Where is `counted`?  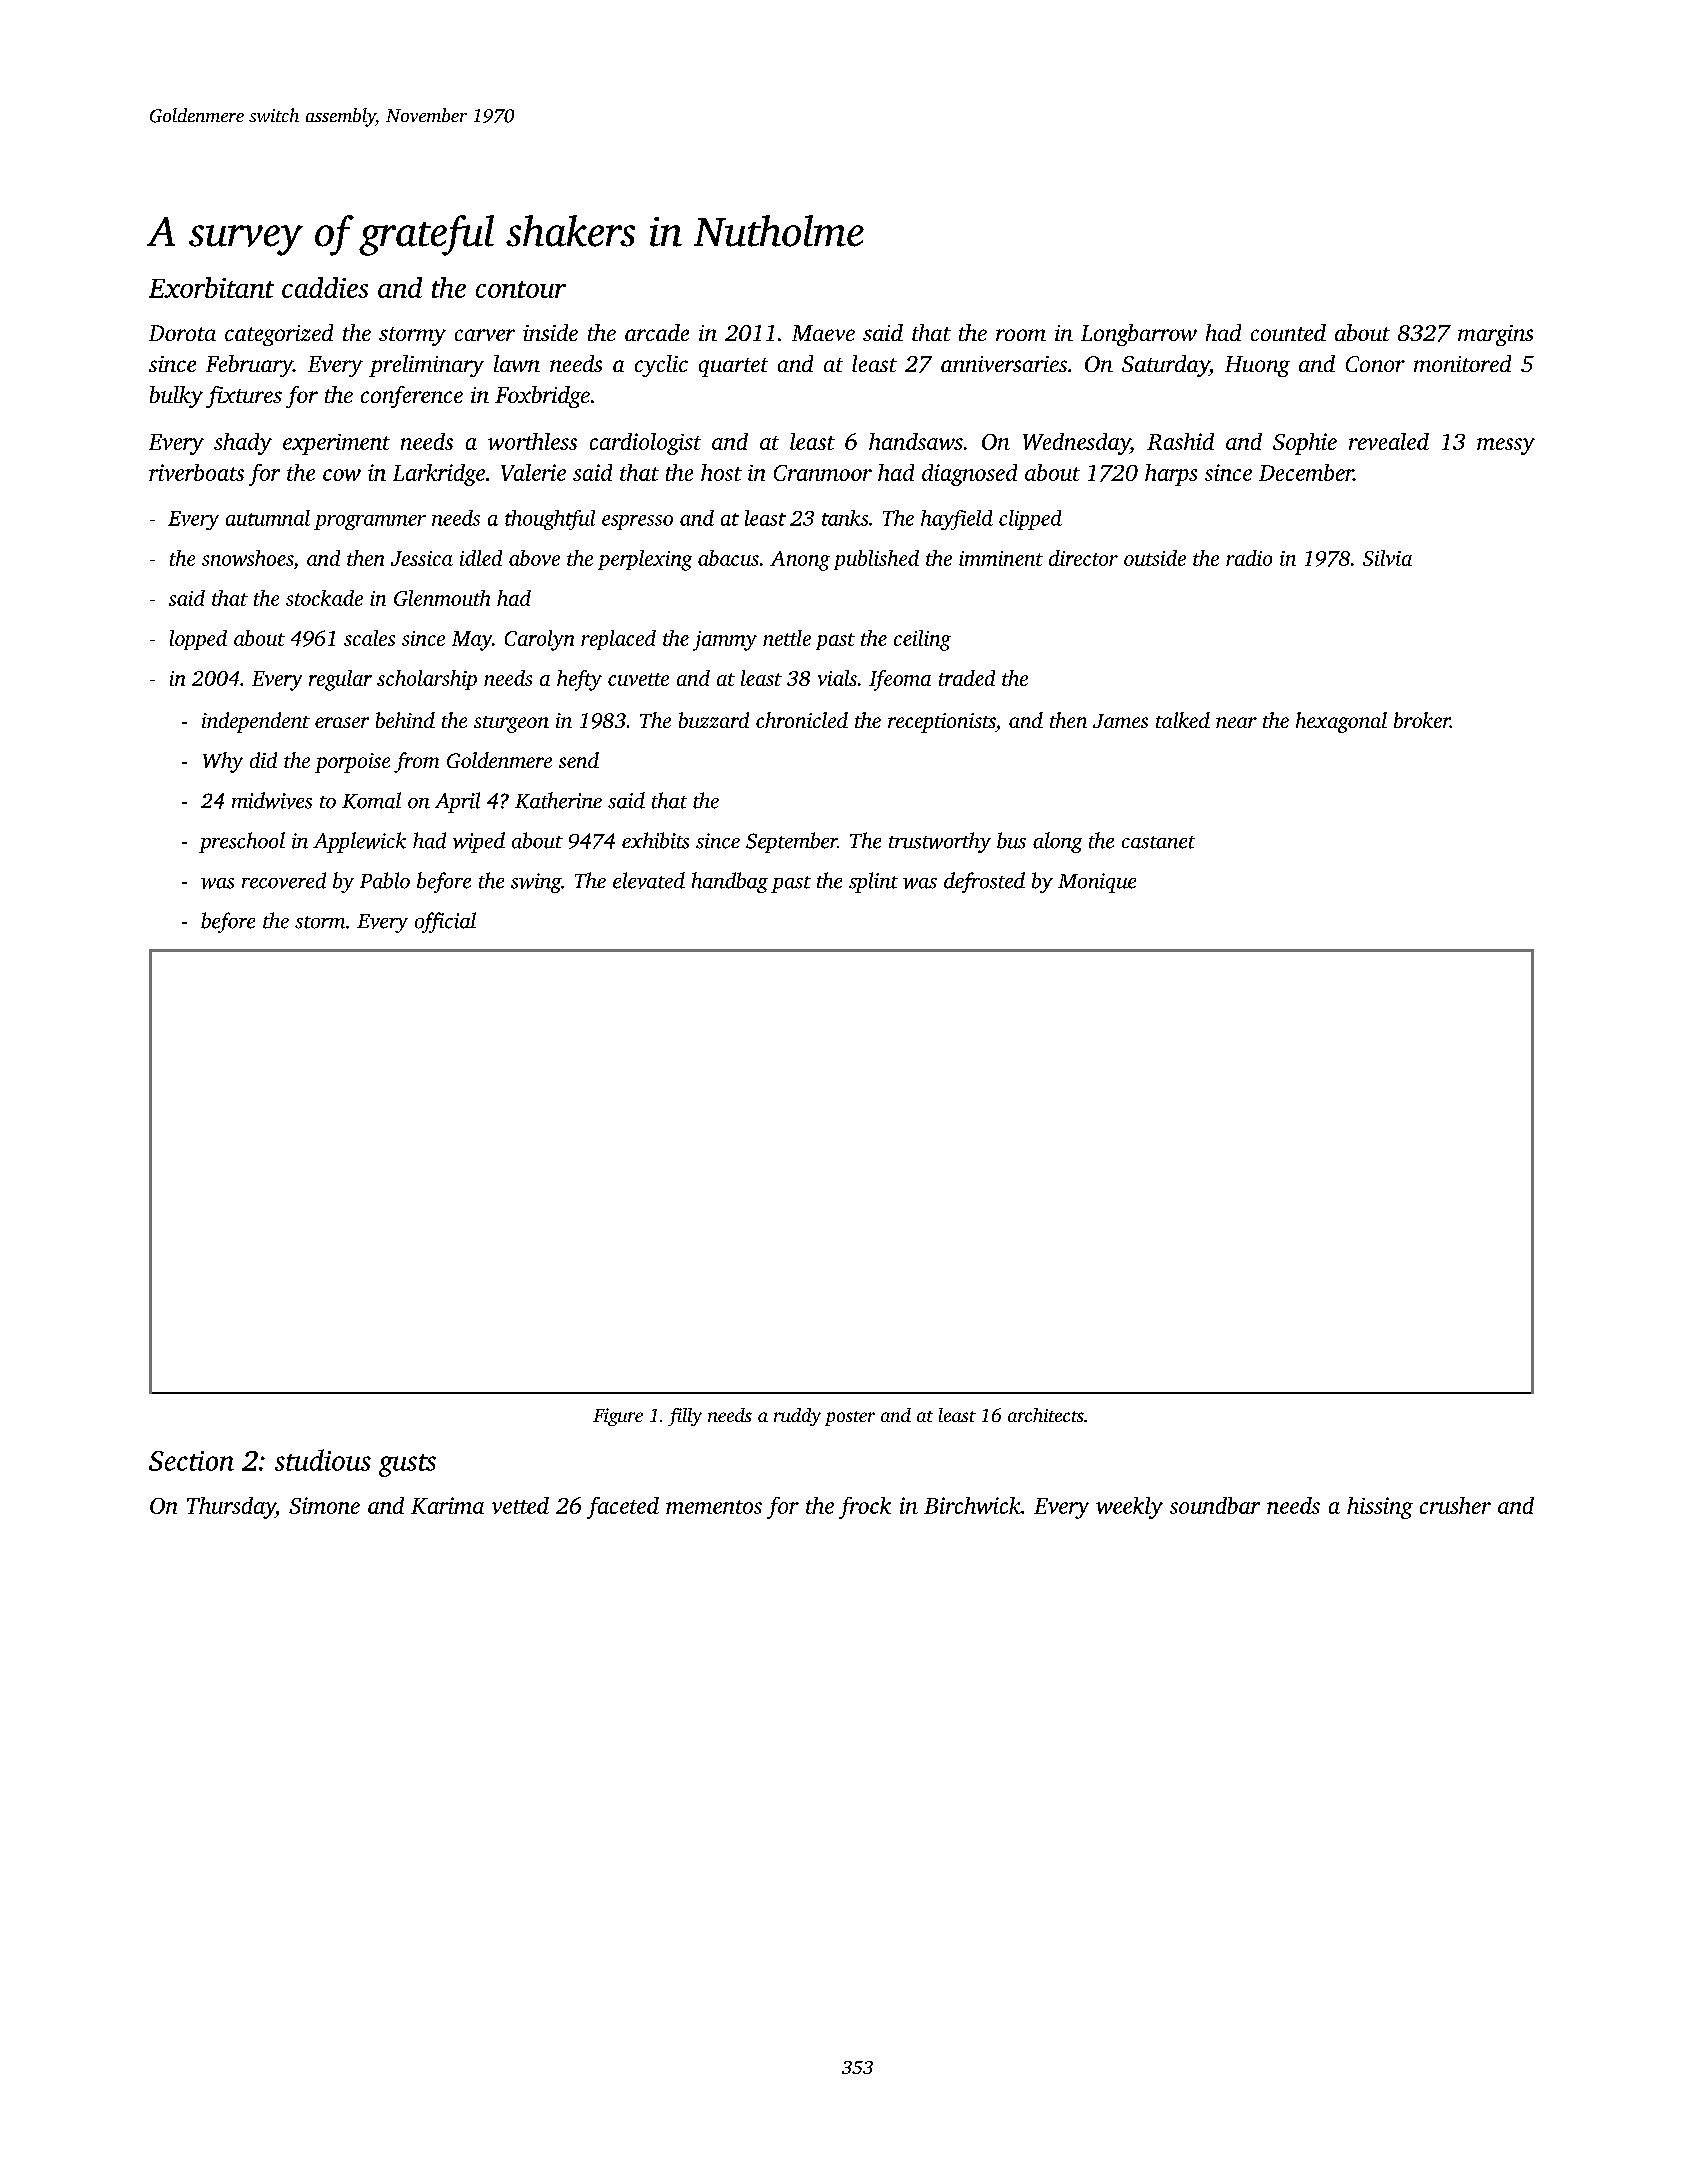 counted is located at coordinates (1288, 332).
